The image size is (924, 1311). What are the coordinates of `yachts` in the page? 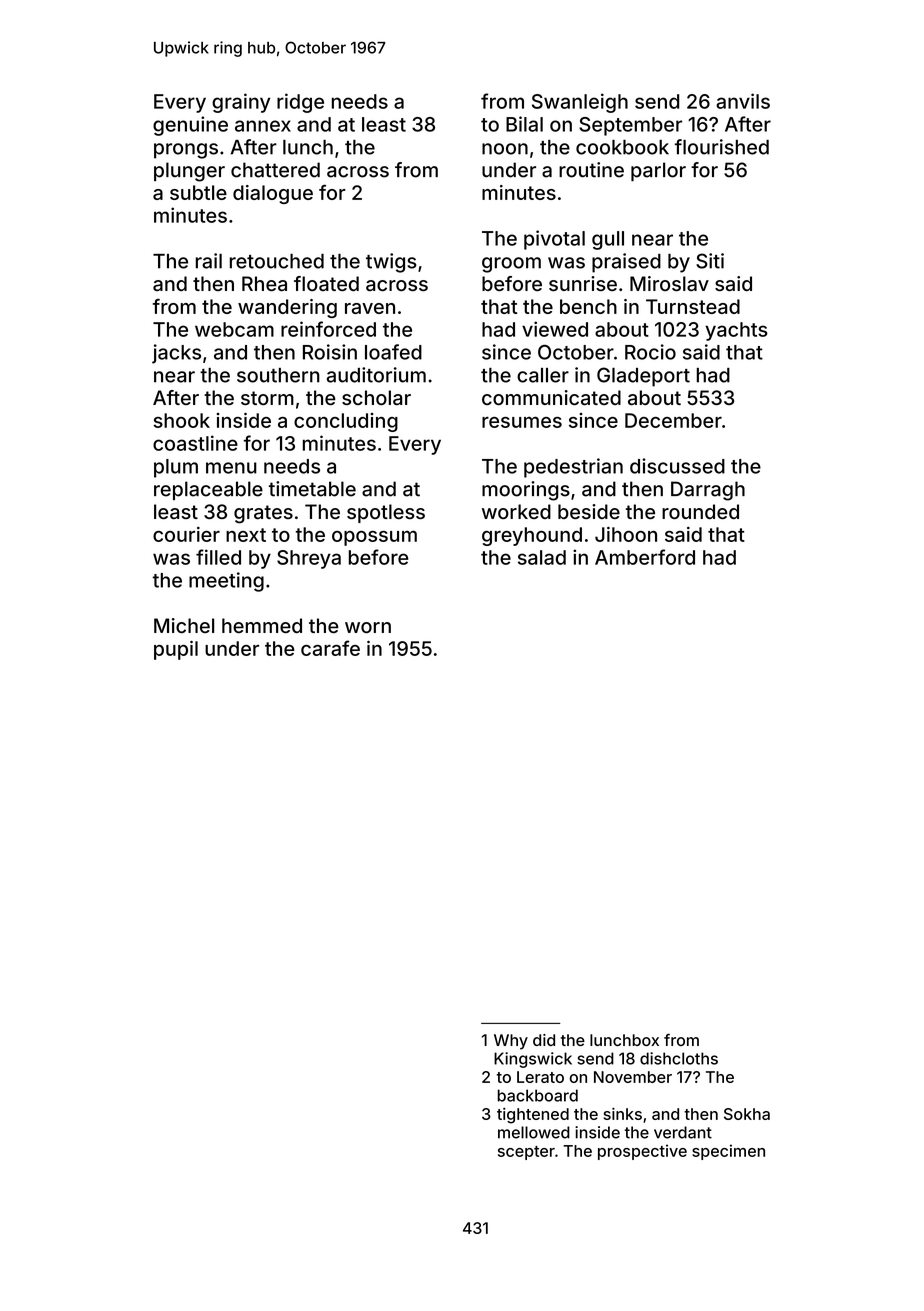 It's located at (736, 331).
